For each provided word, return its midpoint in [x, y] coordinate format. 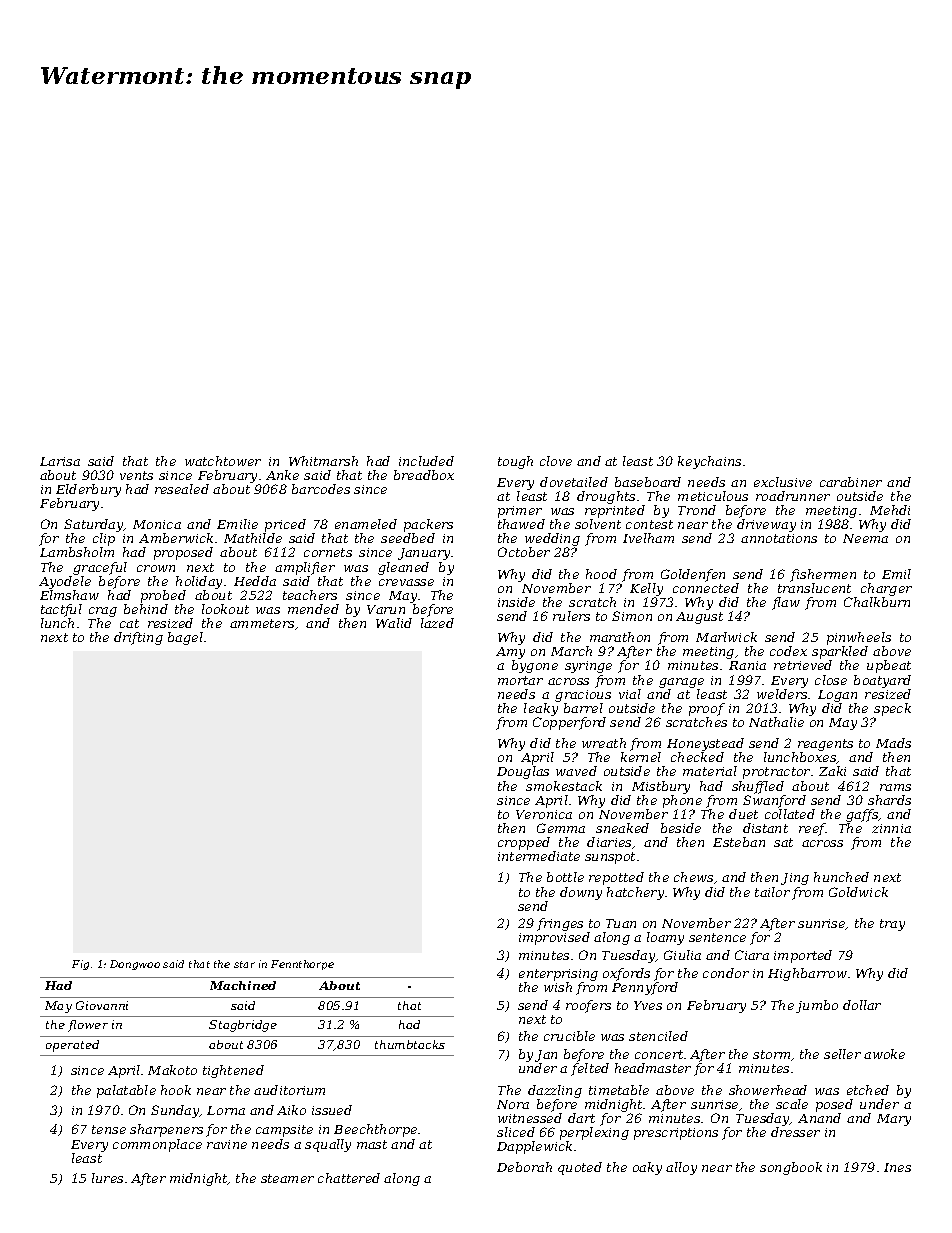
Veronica [544, 814]
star [244, 964]
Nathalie [776, 722]
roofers [588, 1006]
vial [630, 694]
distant [765, 828]
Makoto [172, 1070]
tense [109, 1129]
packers [428, 525]
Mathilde [253, 538]
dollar [862, 1005]
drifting [138, 638]
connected [706, 588]
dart [581, 1118]
